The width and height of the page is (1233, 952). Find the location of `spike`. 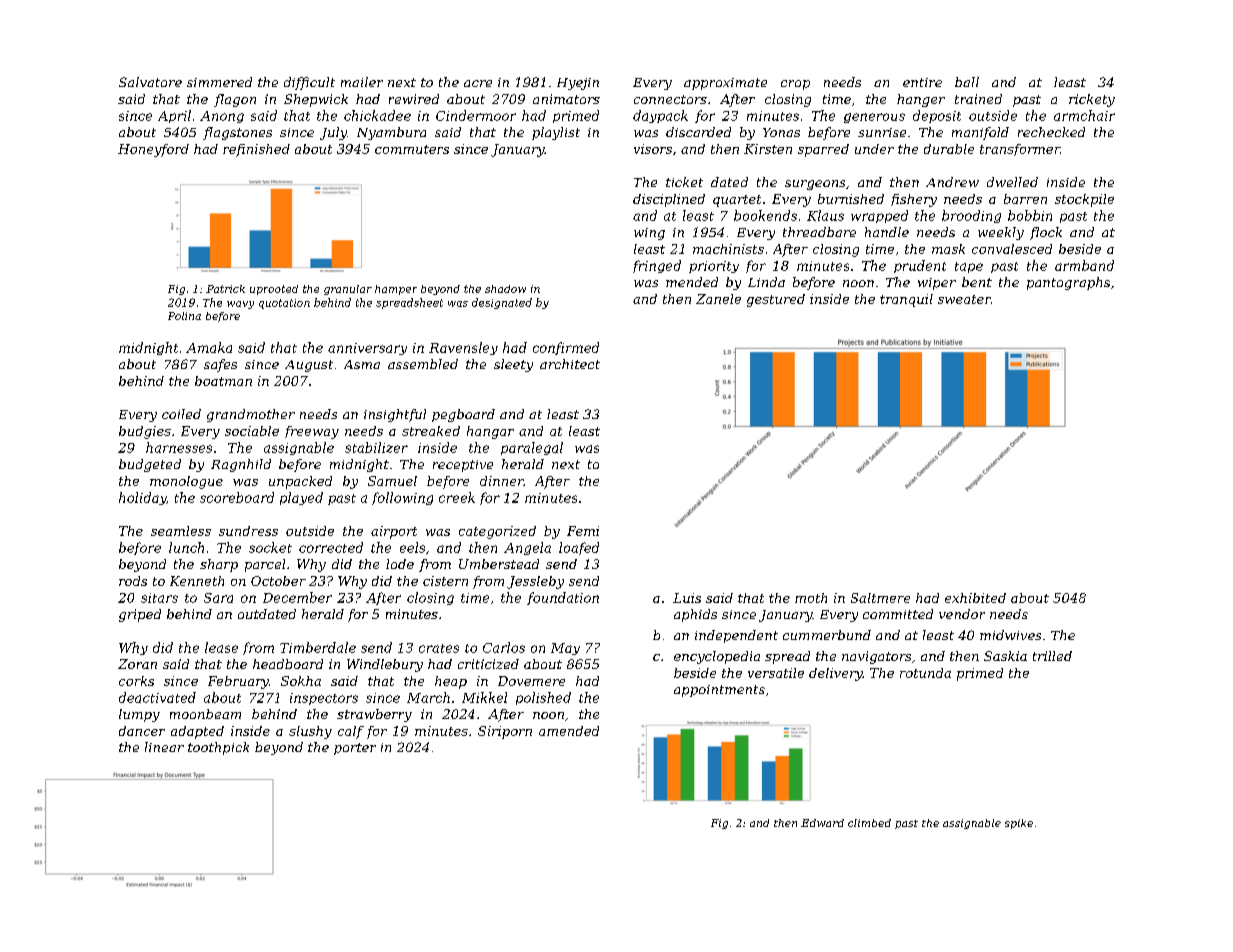

spike is located at coordinates (1019, 824).
